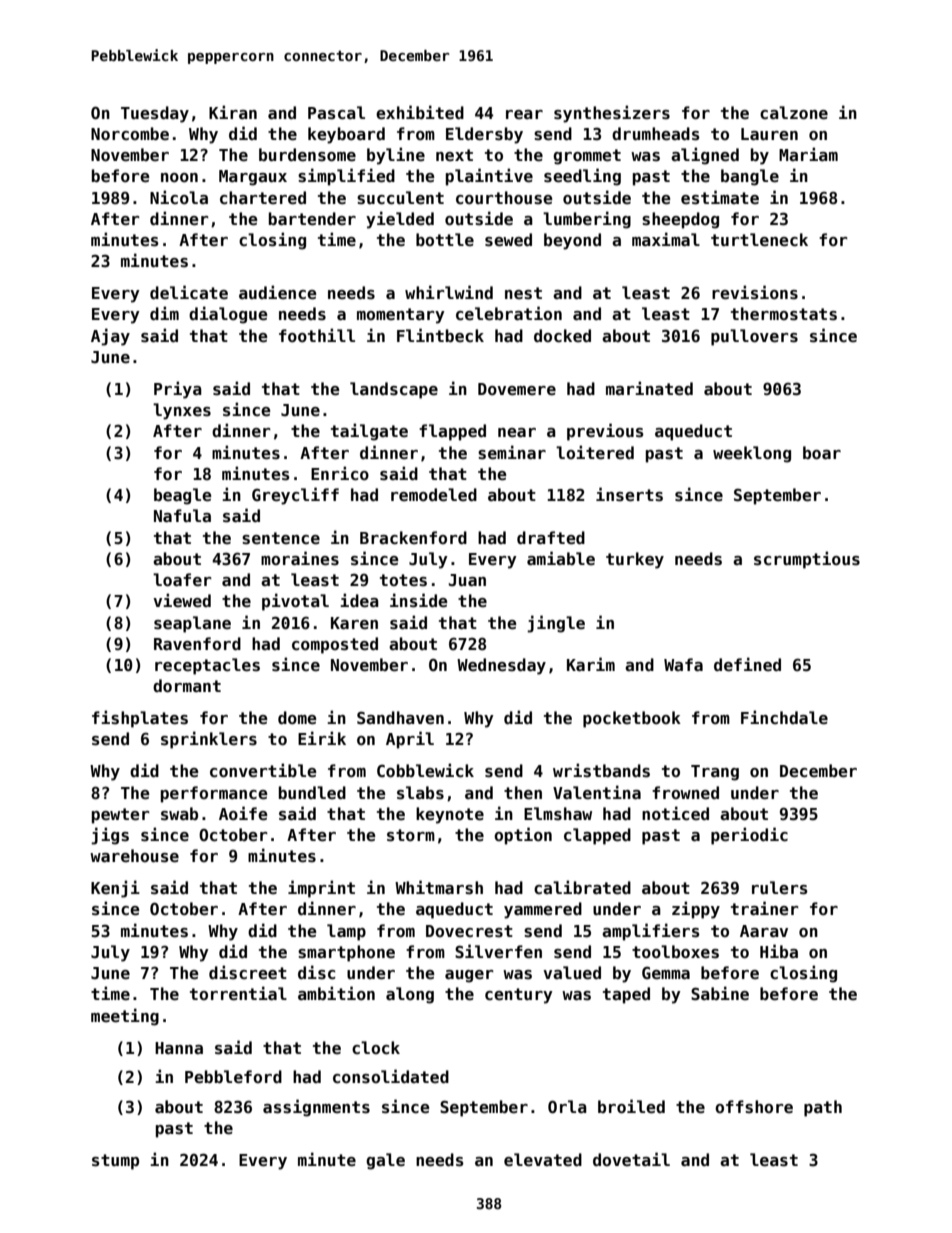 Image resolution: width=952 pixels, height=1233 pixels. Describe the element at coordinates (484, 135) in the screenshot. I see `Eldersby` at that location.
